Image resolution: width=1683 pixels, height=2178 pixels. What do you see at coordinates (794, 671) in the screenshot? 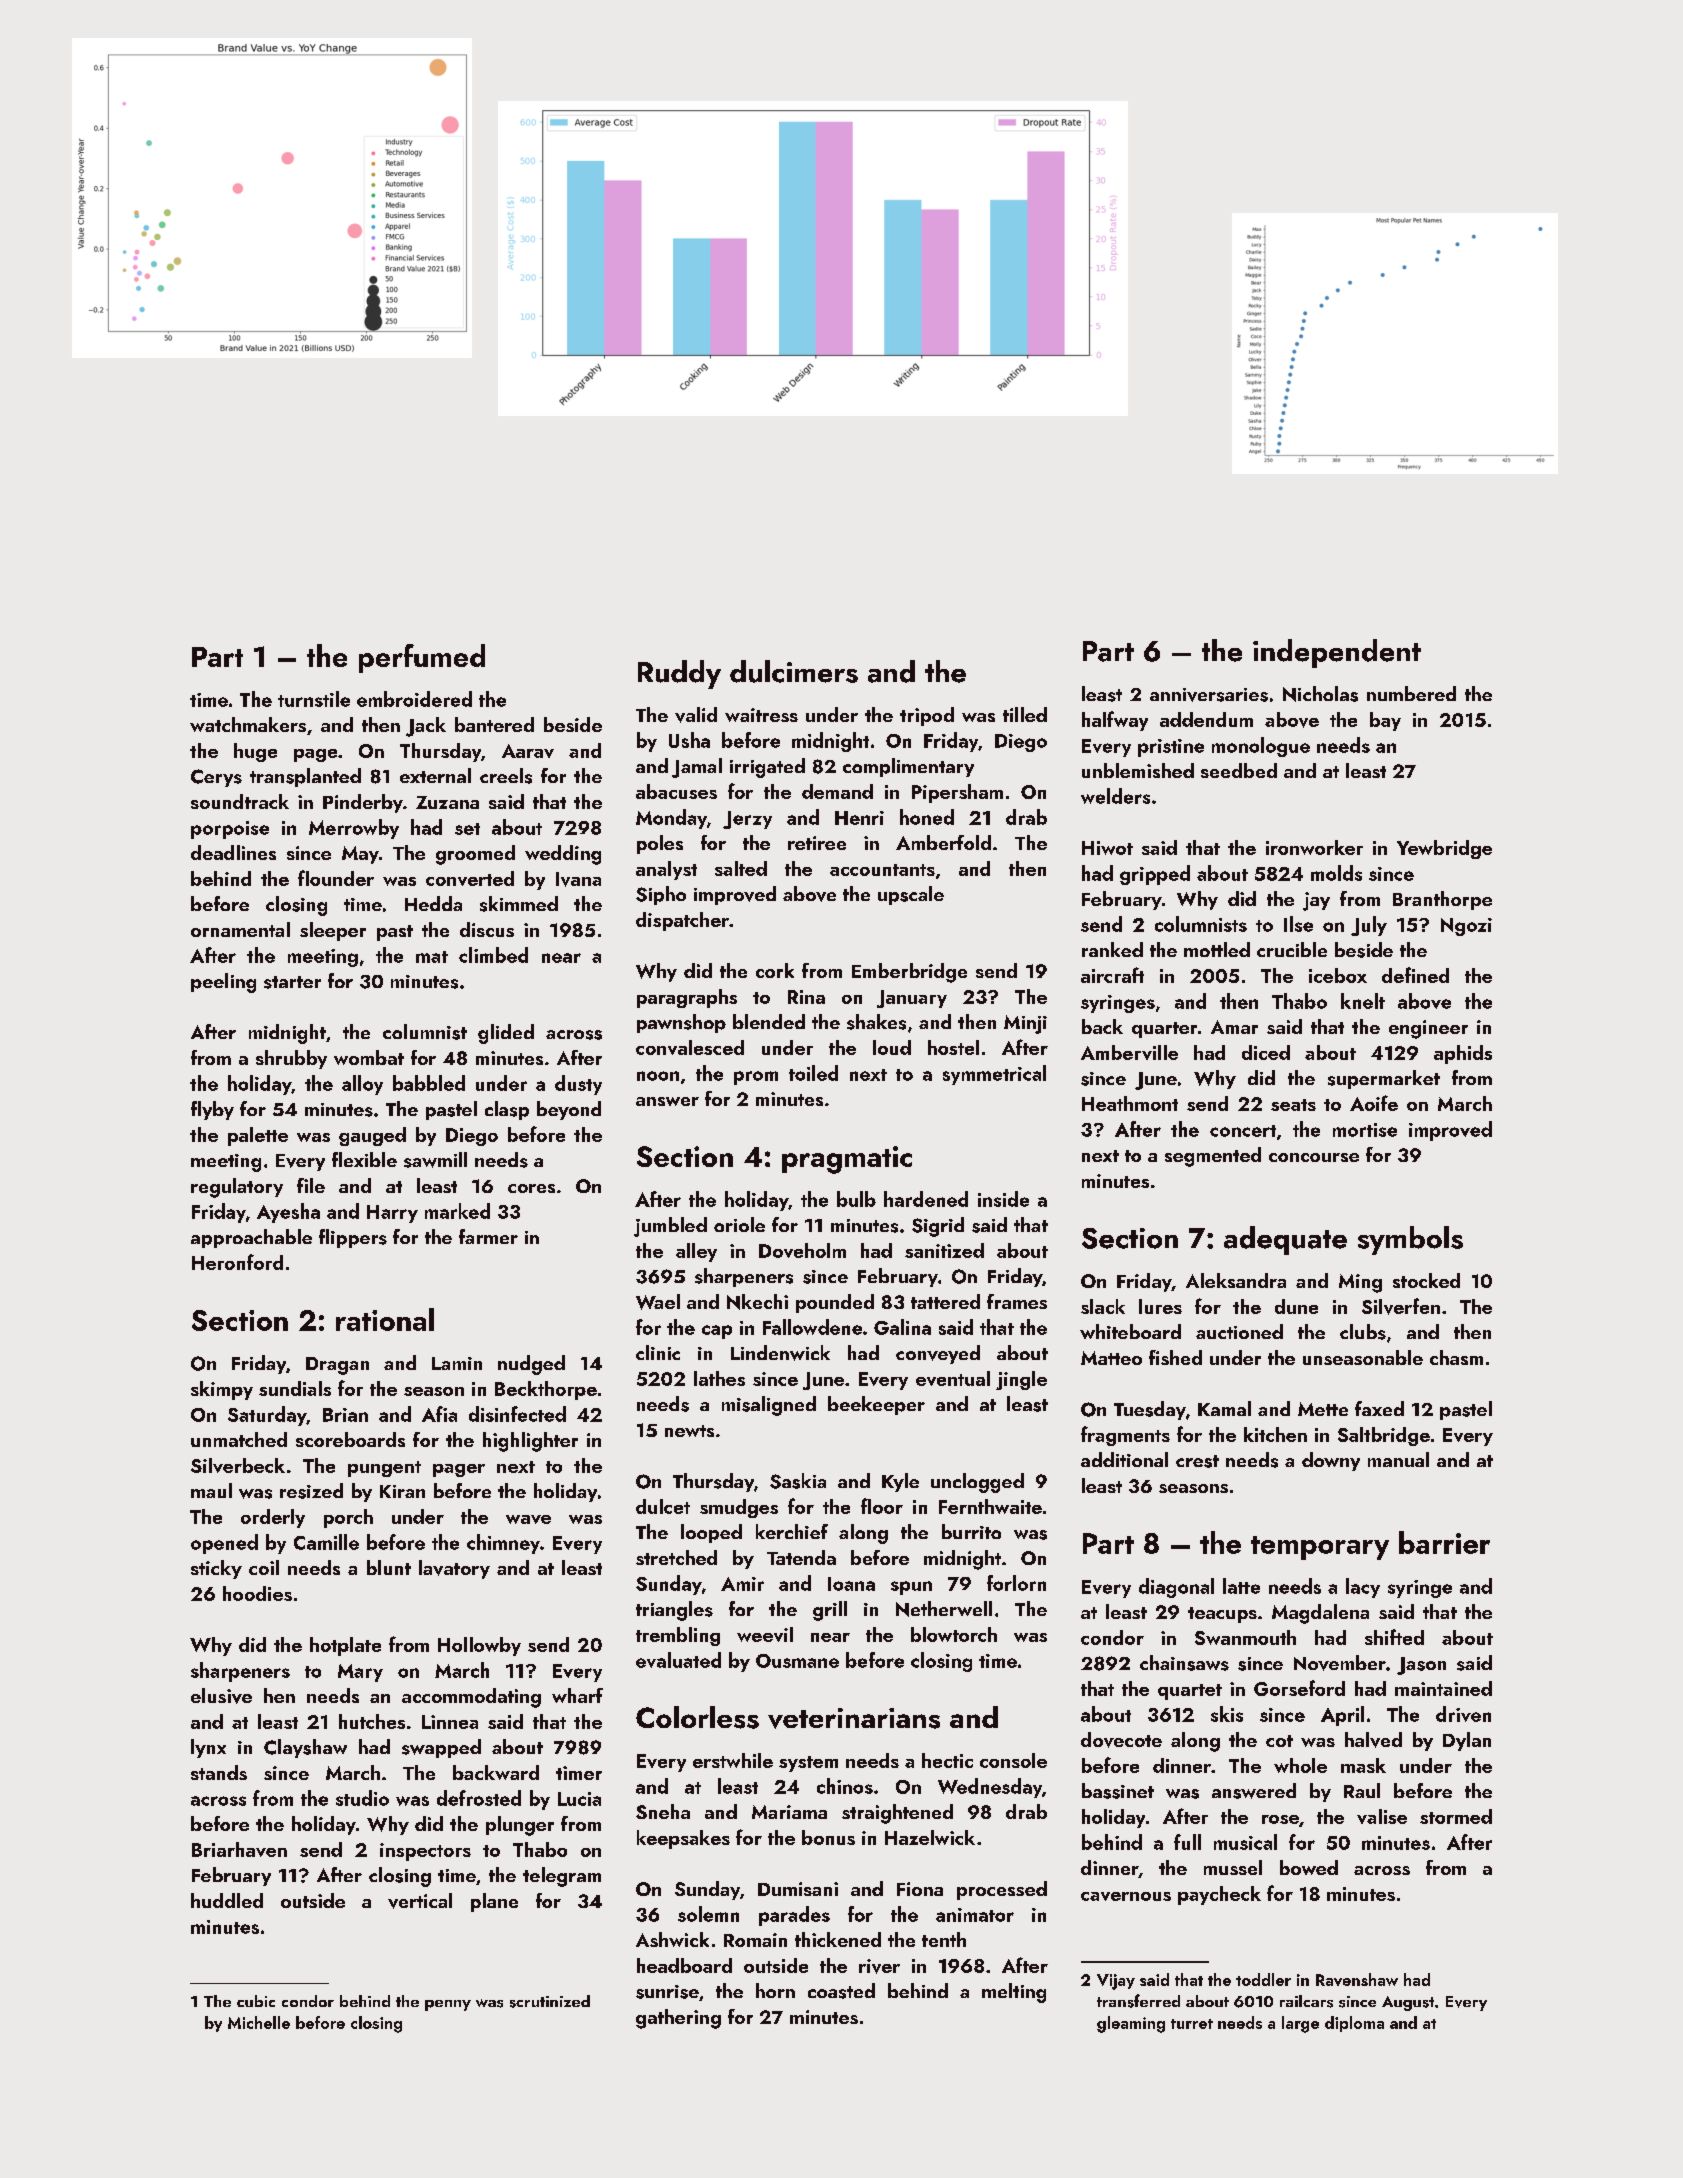
I see `dulcimers` at bounding box center [794, 671].
